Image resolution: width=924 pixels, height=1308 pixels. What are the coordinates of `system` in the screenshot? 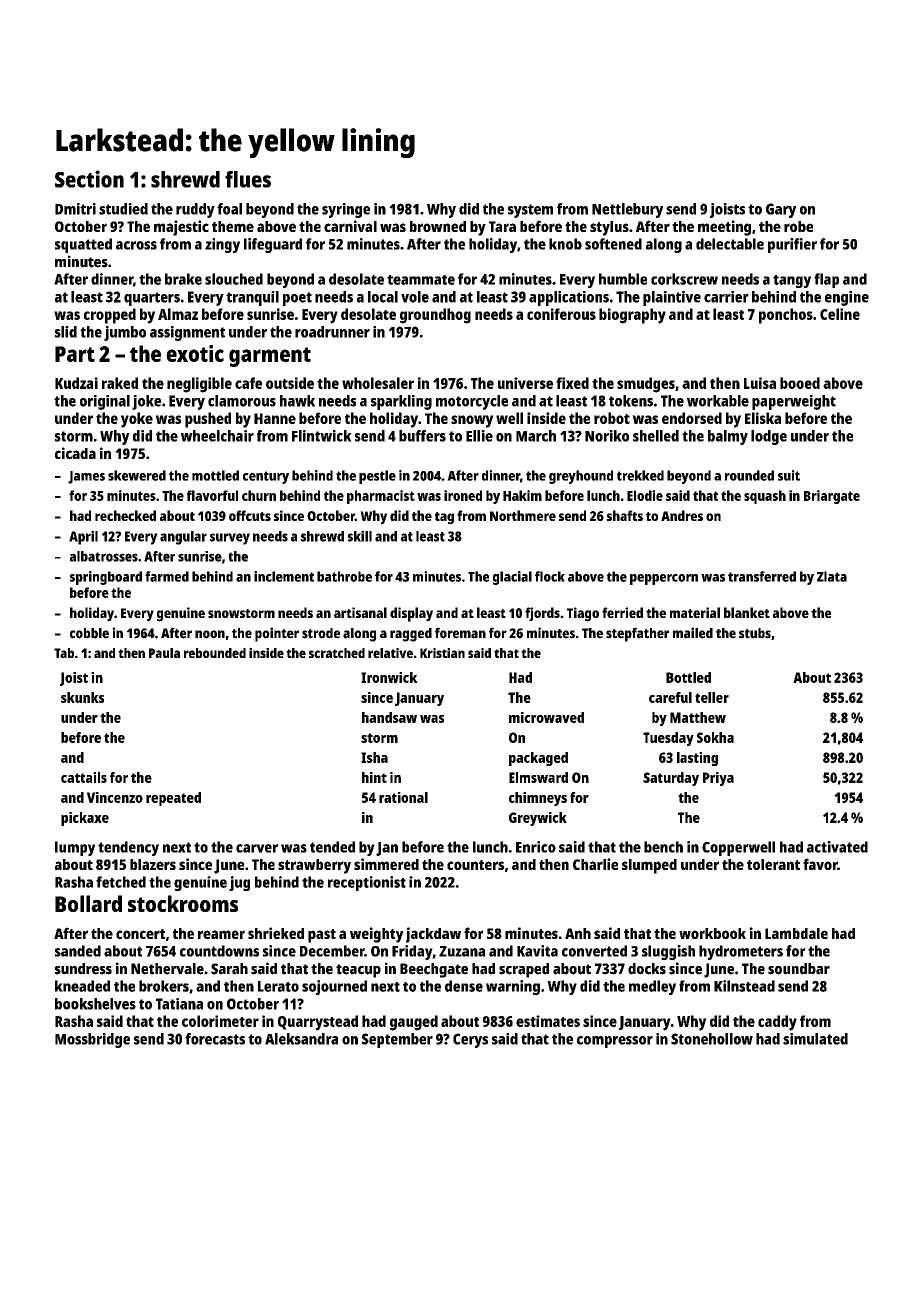 It's located at (530, 211).
